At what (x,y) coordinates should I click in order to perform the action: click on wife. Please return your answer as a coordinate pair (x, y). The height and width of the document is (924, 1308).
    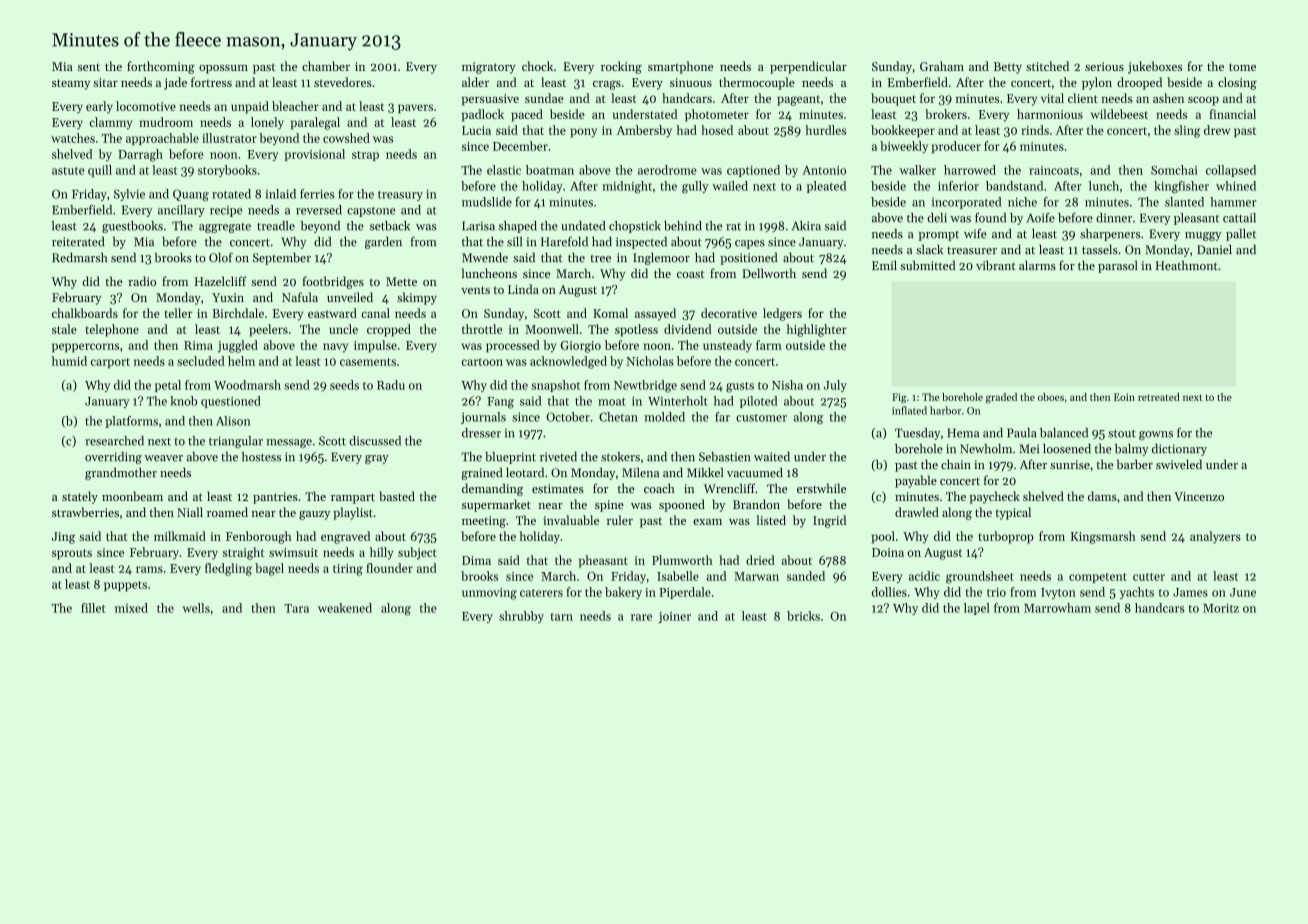
    Looking at the image, I should click on (975, 234).
